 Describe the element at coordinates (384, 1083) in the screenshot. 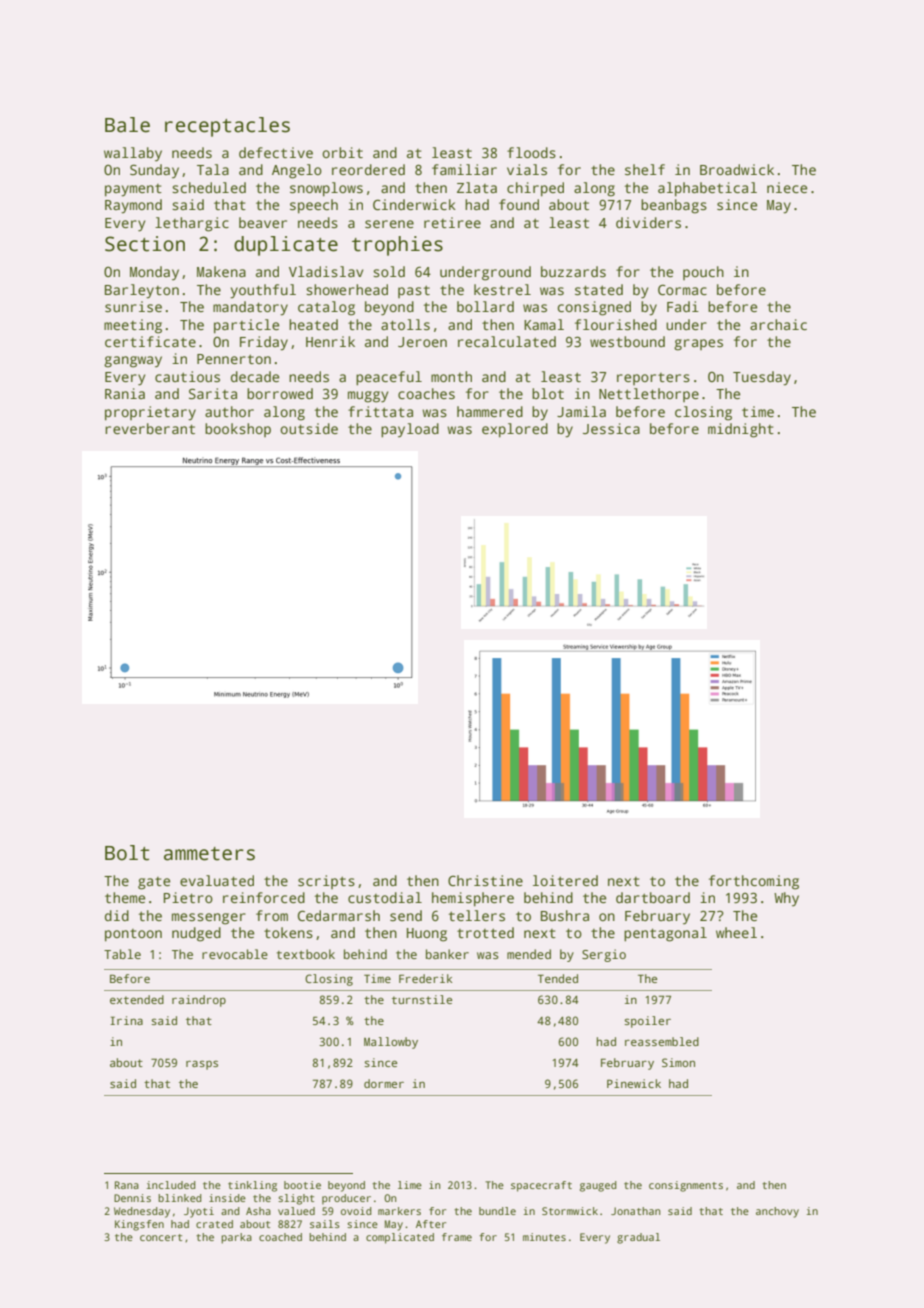

I see `dormer` at that location.
